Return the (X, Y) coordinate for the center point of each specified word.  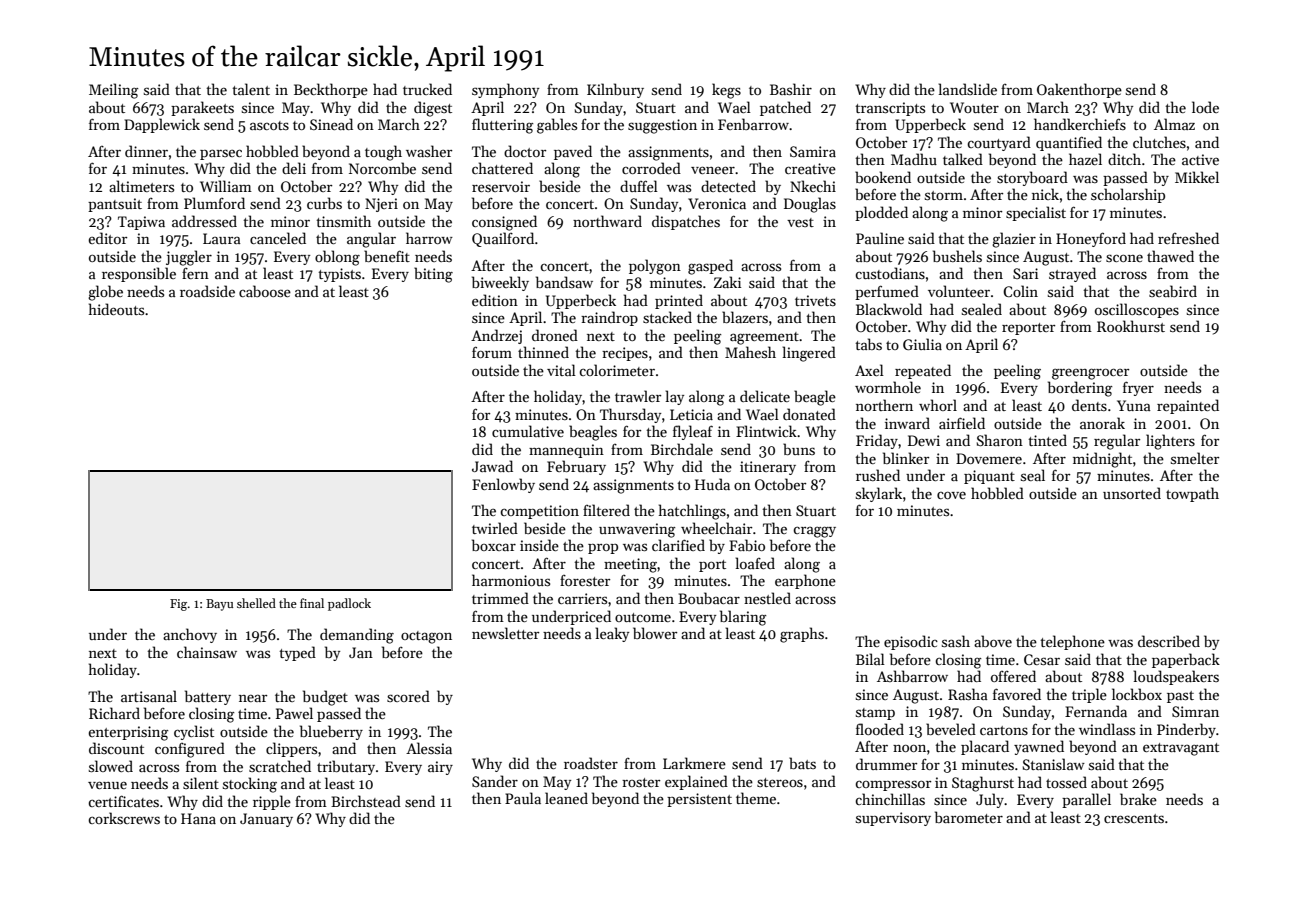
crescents (1134, 818)
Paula (523, 798)
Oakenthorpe (1079, 90)
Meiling (114, 91)
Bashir (791, 89)
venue (107, 785)
